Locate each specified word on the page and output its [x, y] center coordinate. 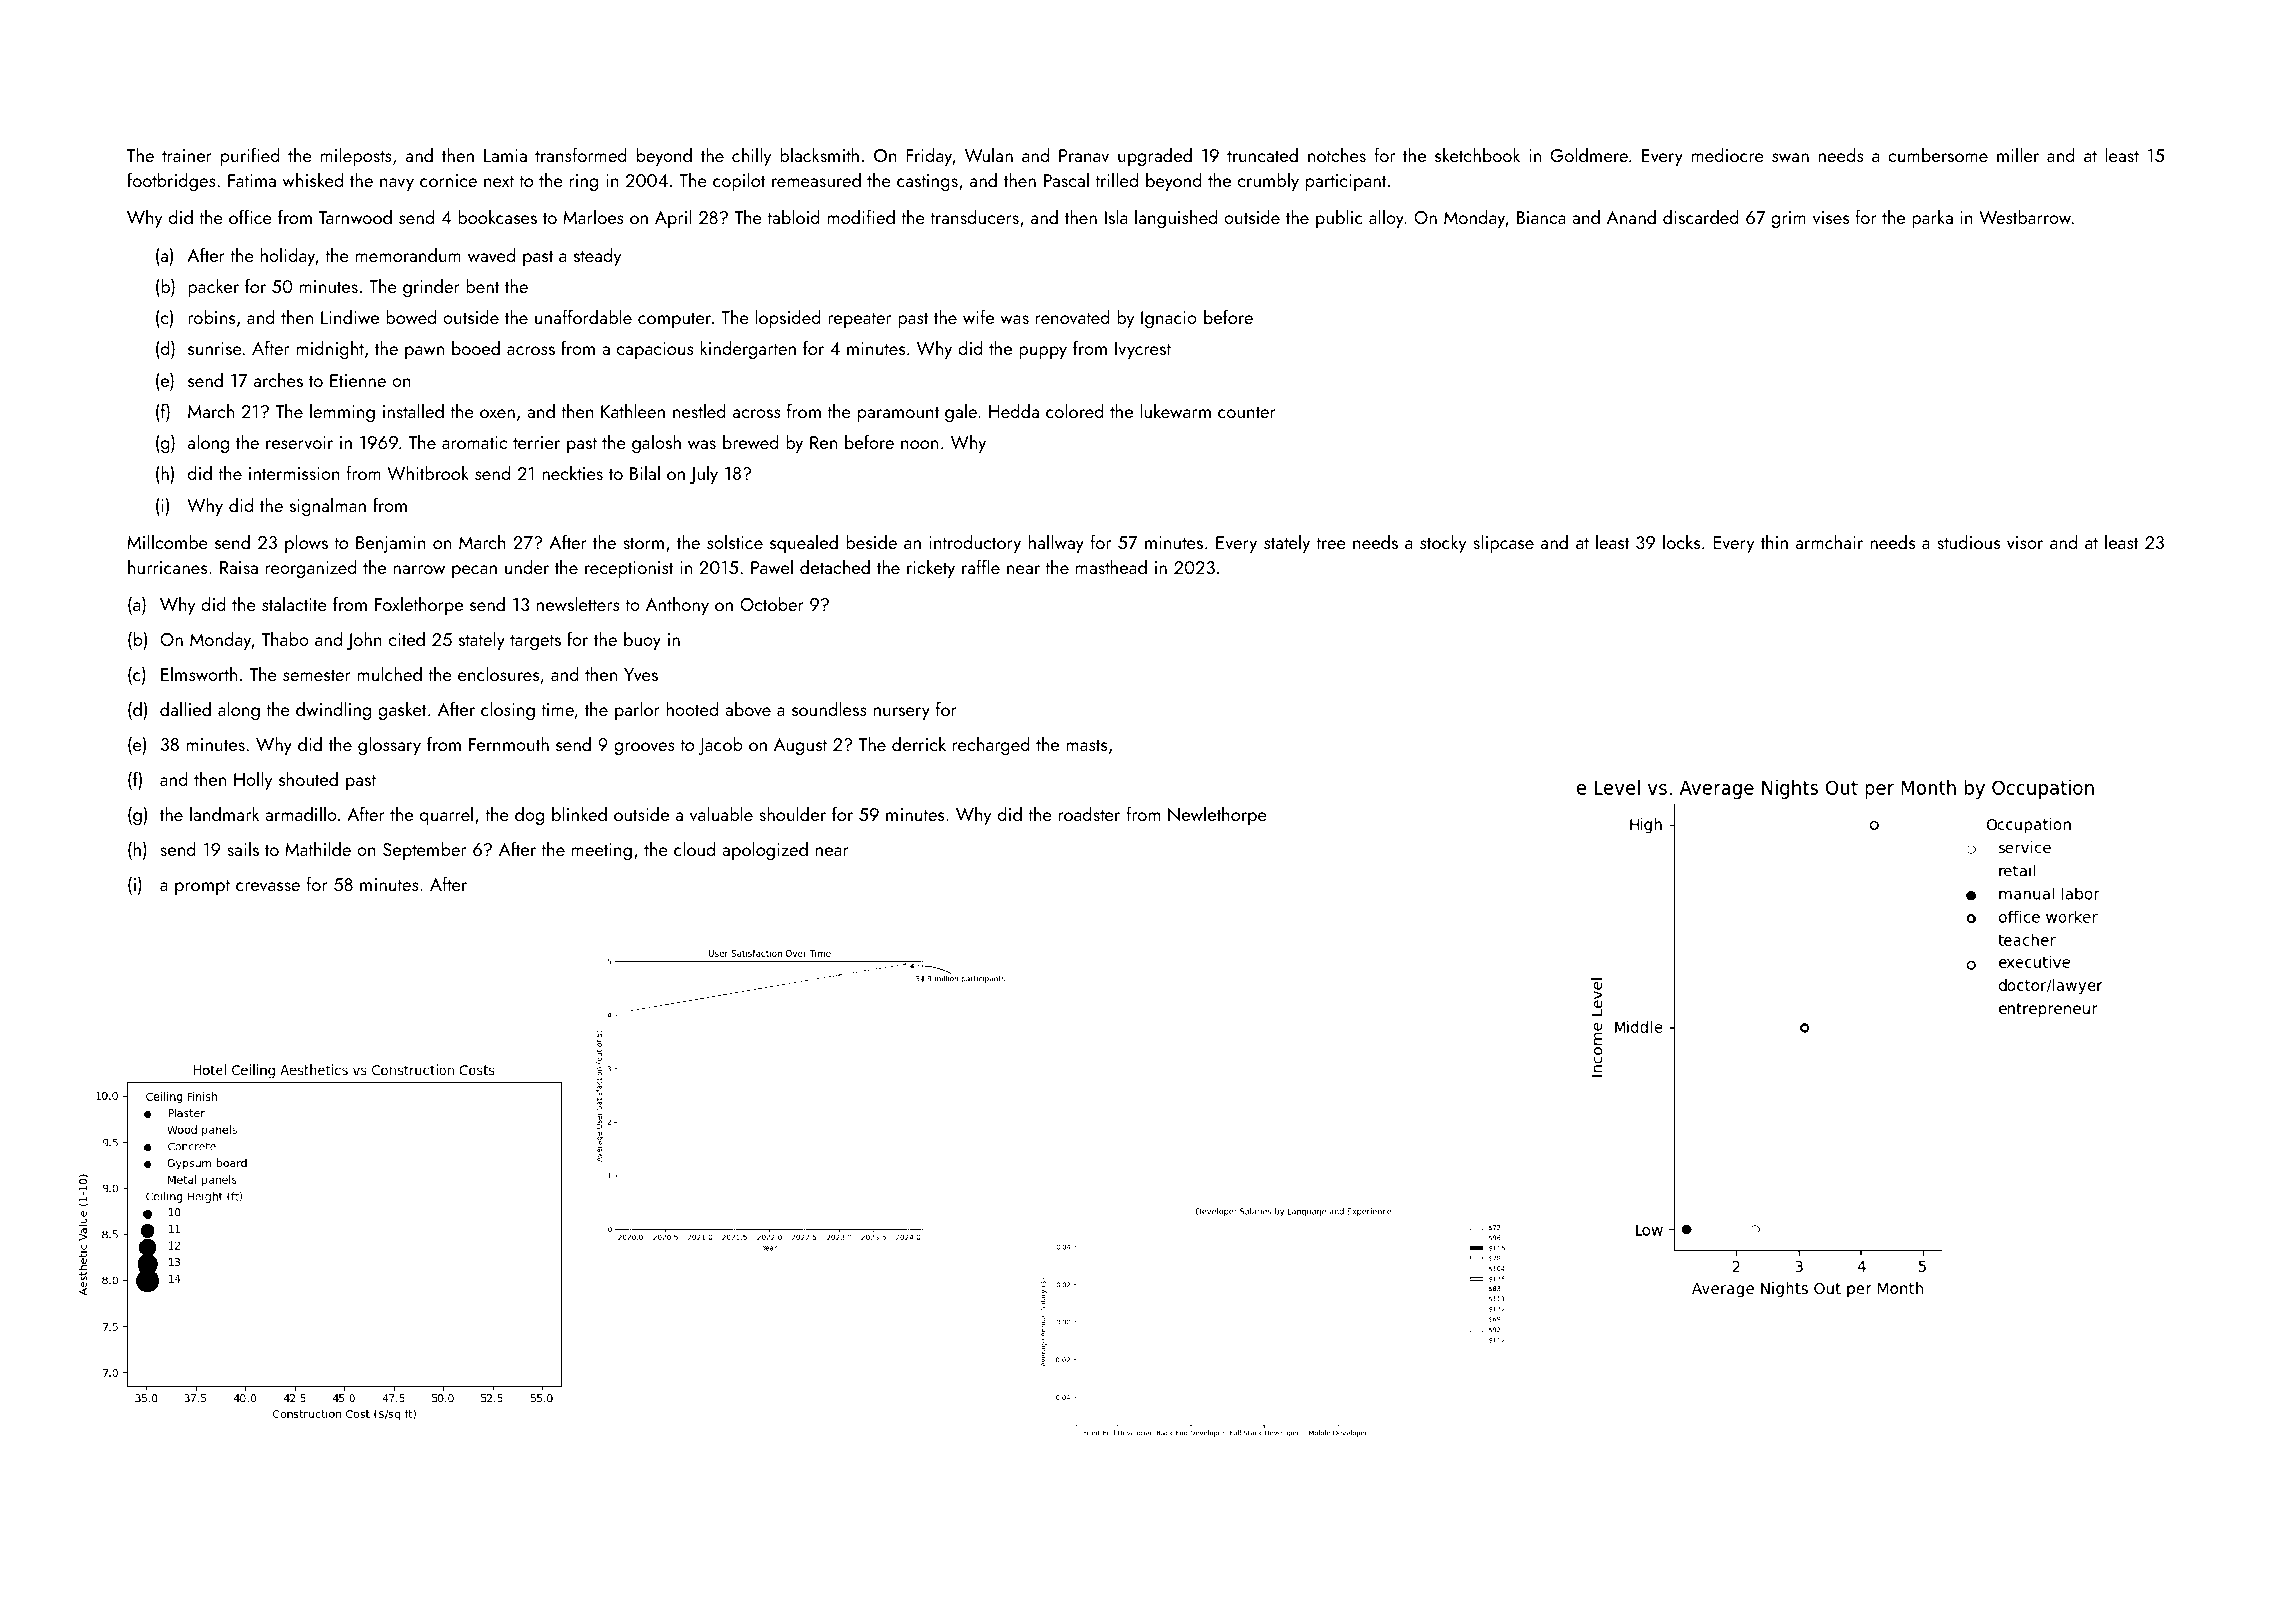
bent [483, 285]
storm [643, 543]
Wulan [989, 154]
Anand [1631, 216]
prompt [202, 887]
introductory [975, 543]
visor [2025, 542]
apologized [765, 850]
